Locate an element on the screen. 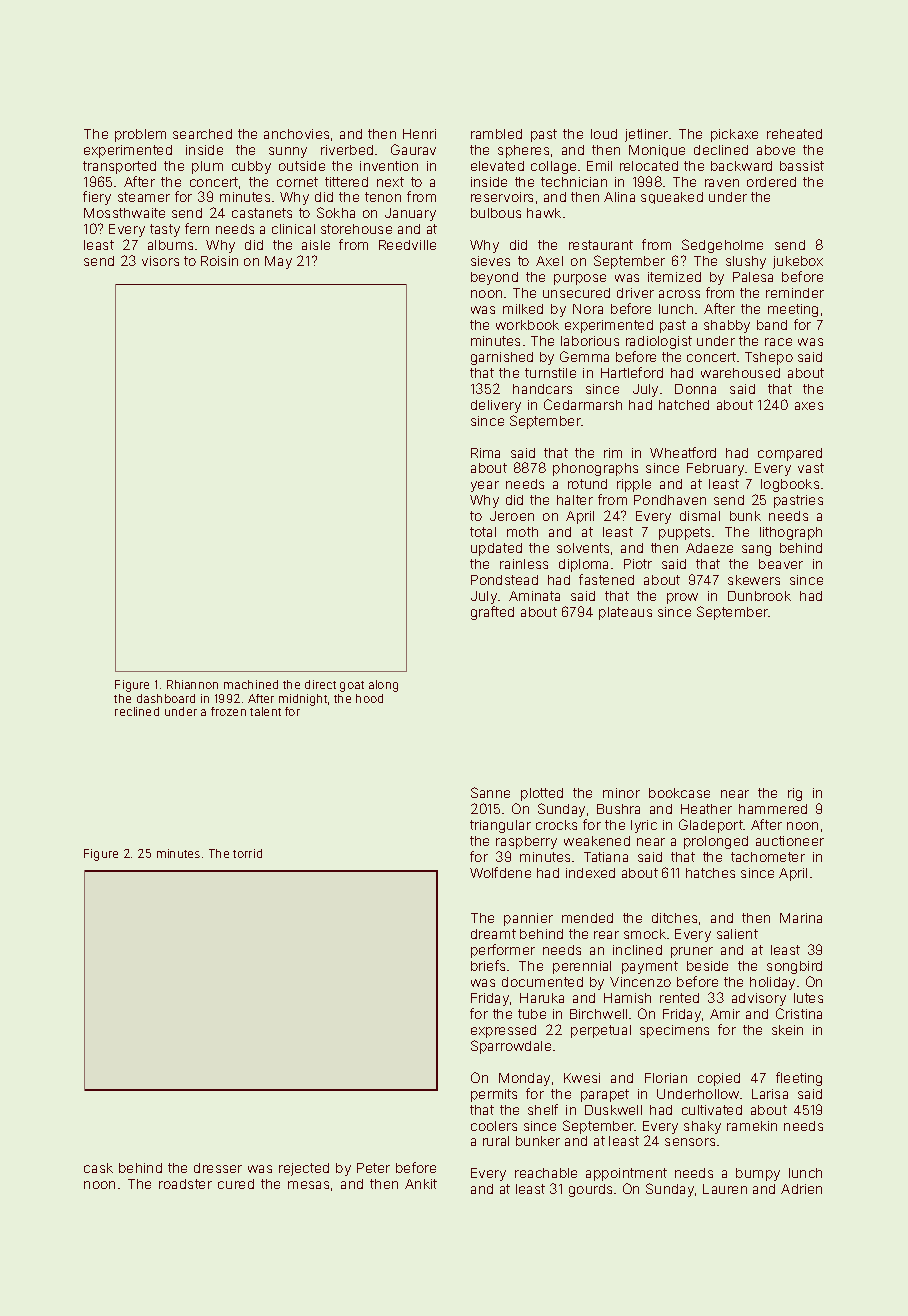 Image resolution: width=908 pixels, height=1316 pixels. dreamt is located at coordinates (493, 934).
